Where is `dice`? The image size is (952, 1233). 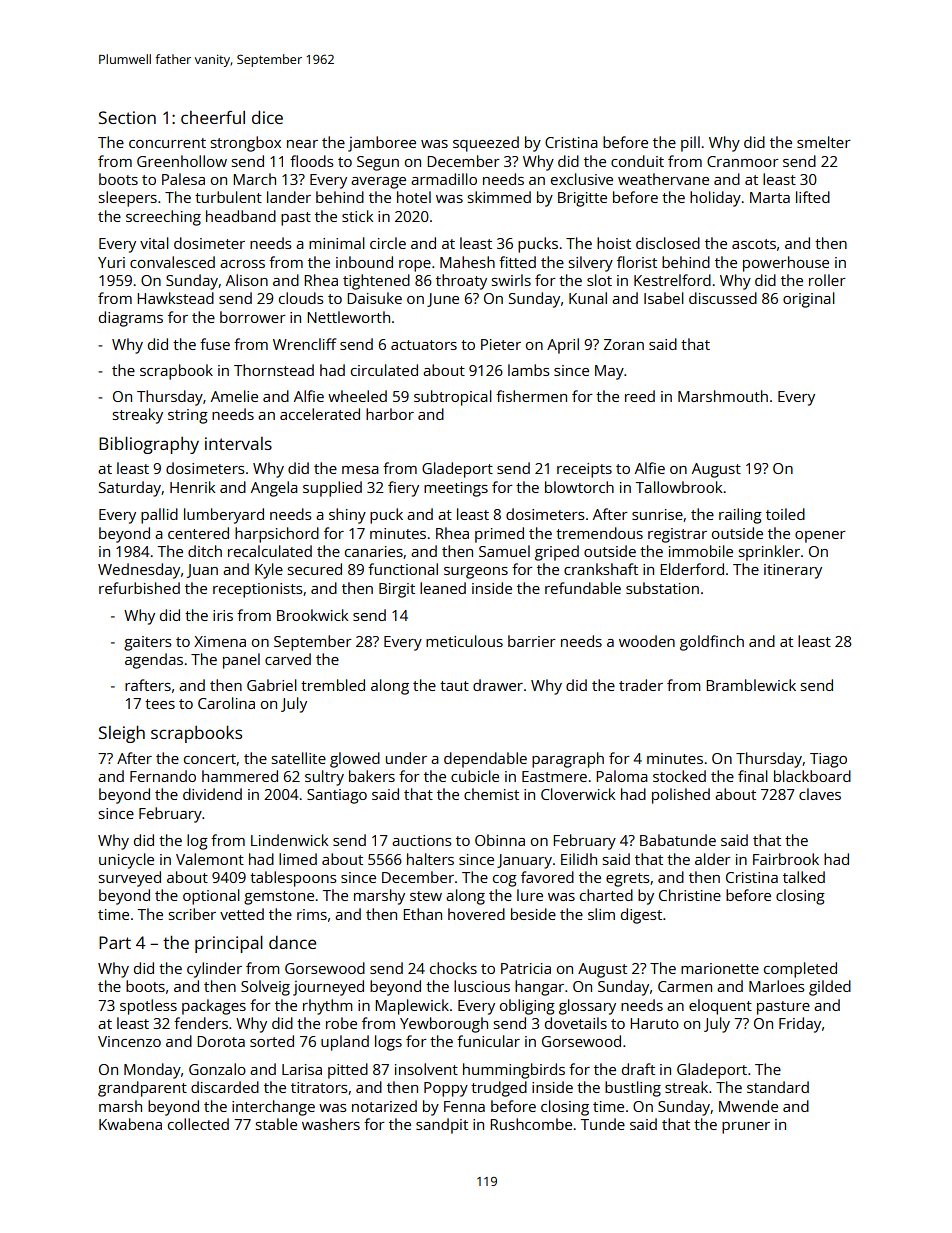
dice is located at coordinates (267, 117).
